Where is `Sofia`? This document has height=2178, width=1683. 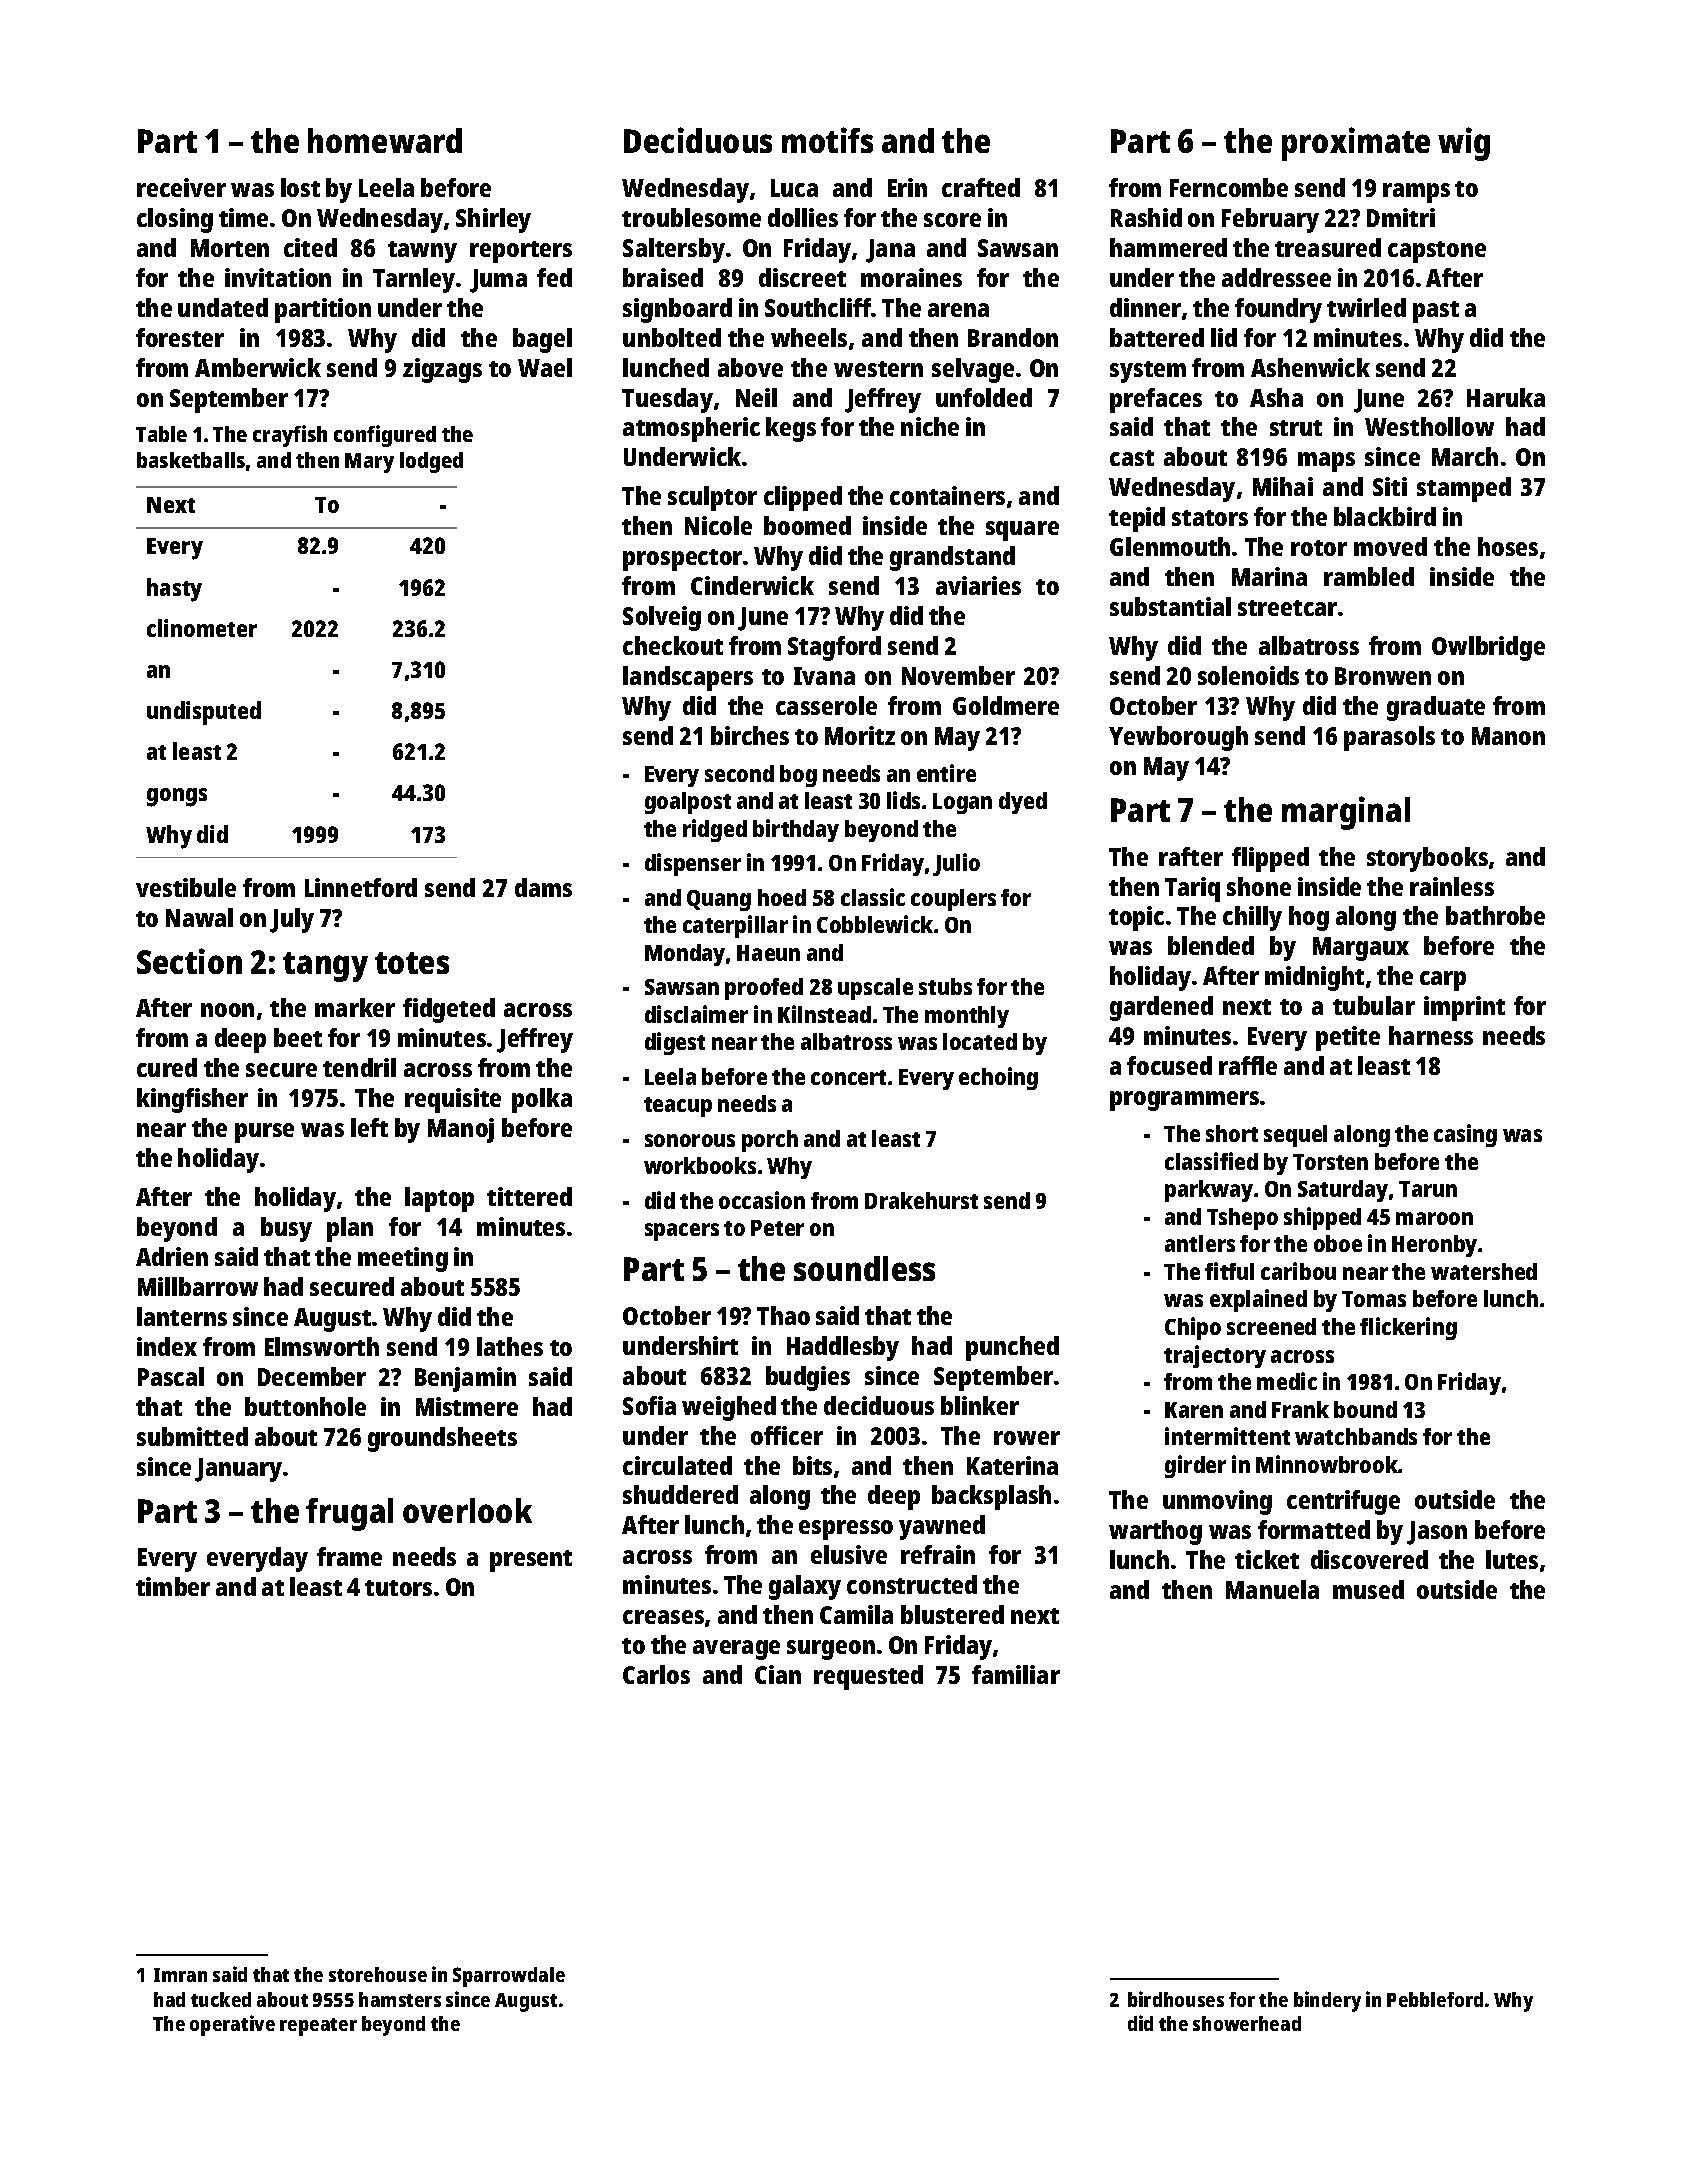 Sofia is located at coordinates (649, 1405).
